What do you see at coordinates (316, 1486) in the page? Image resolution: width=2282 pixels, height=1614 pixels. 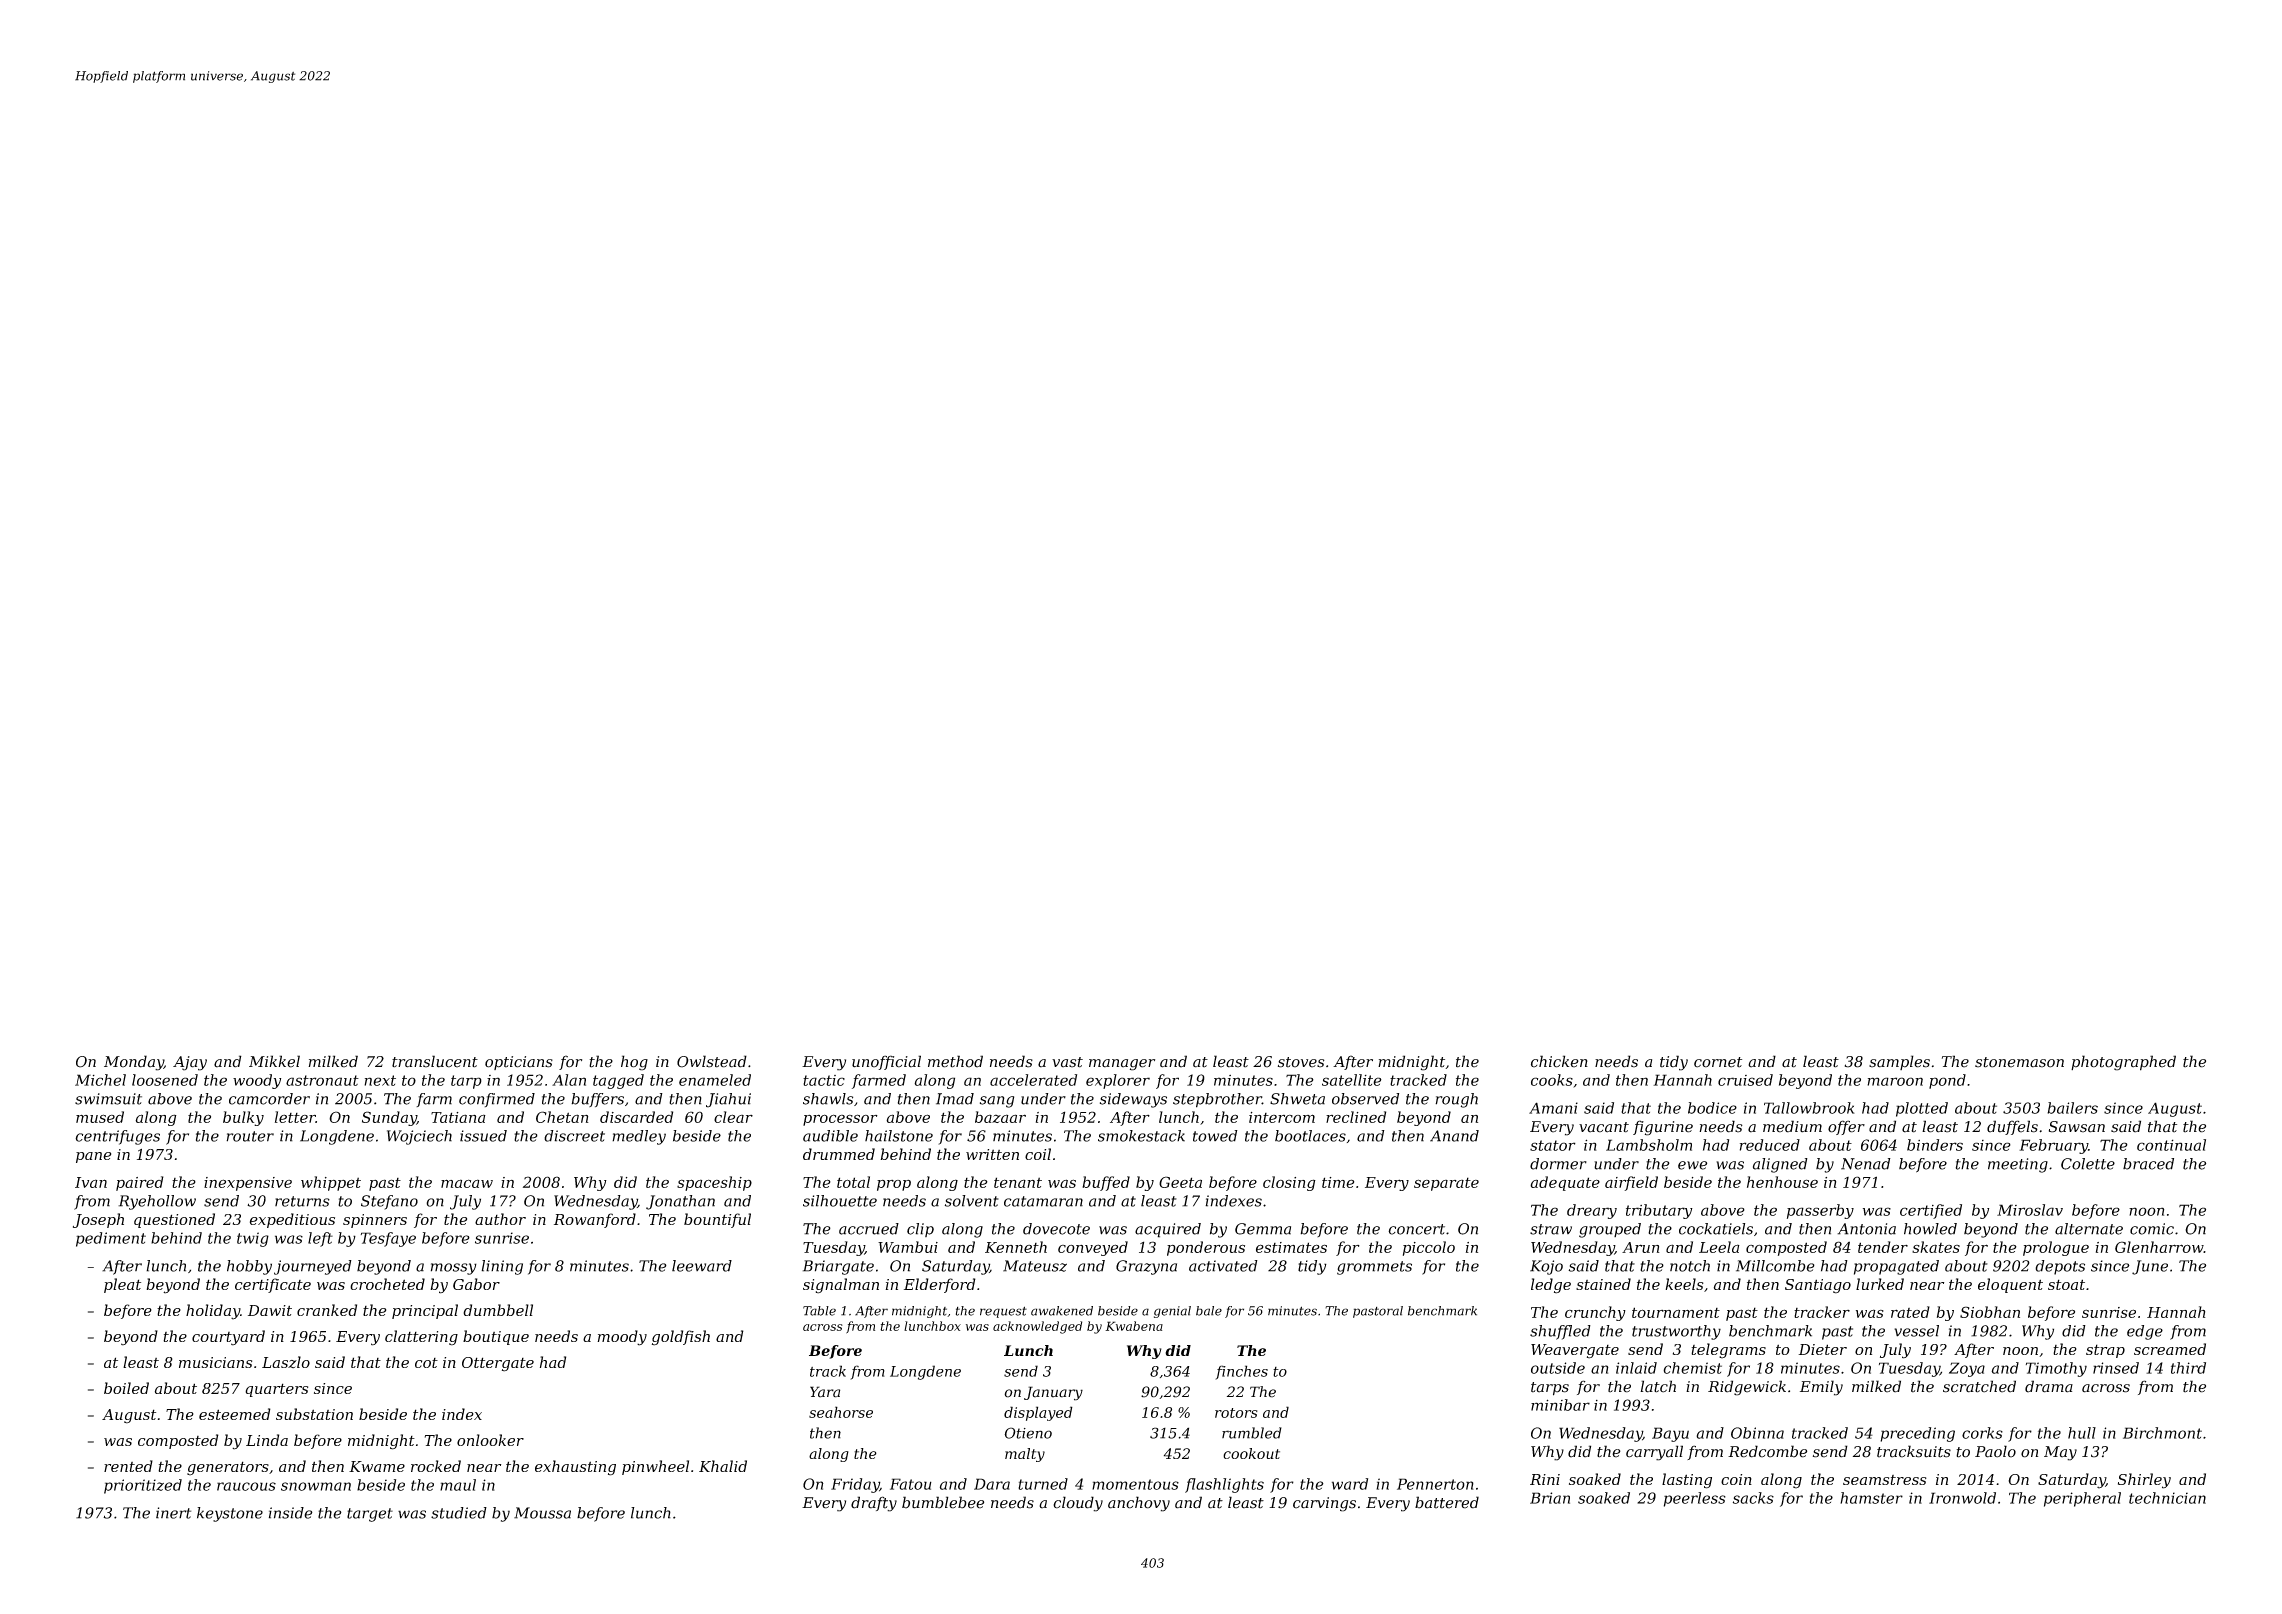 I see `snowman` at bounding box center [316, 1486].
